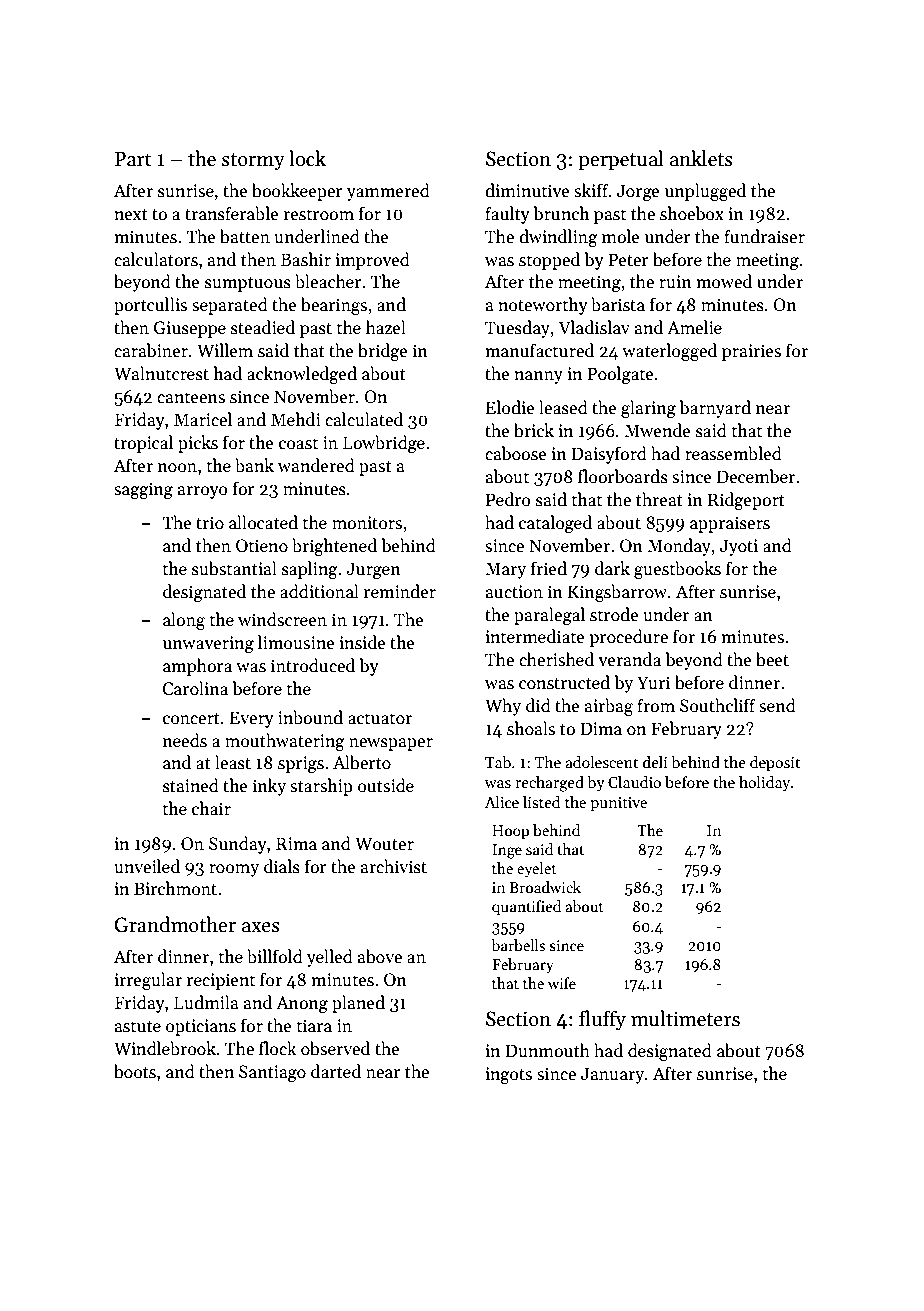  What do you see at coordinates (612, 1075) in the screenshot?
I see `January` at bounding box center [612, 1075].
